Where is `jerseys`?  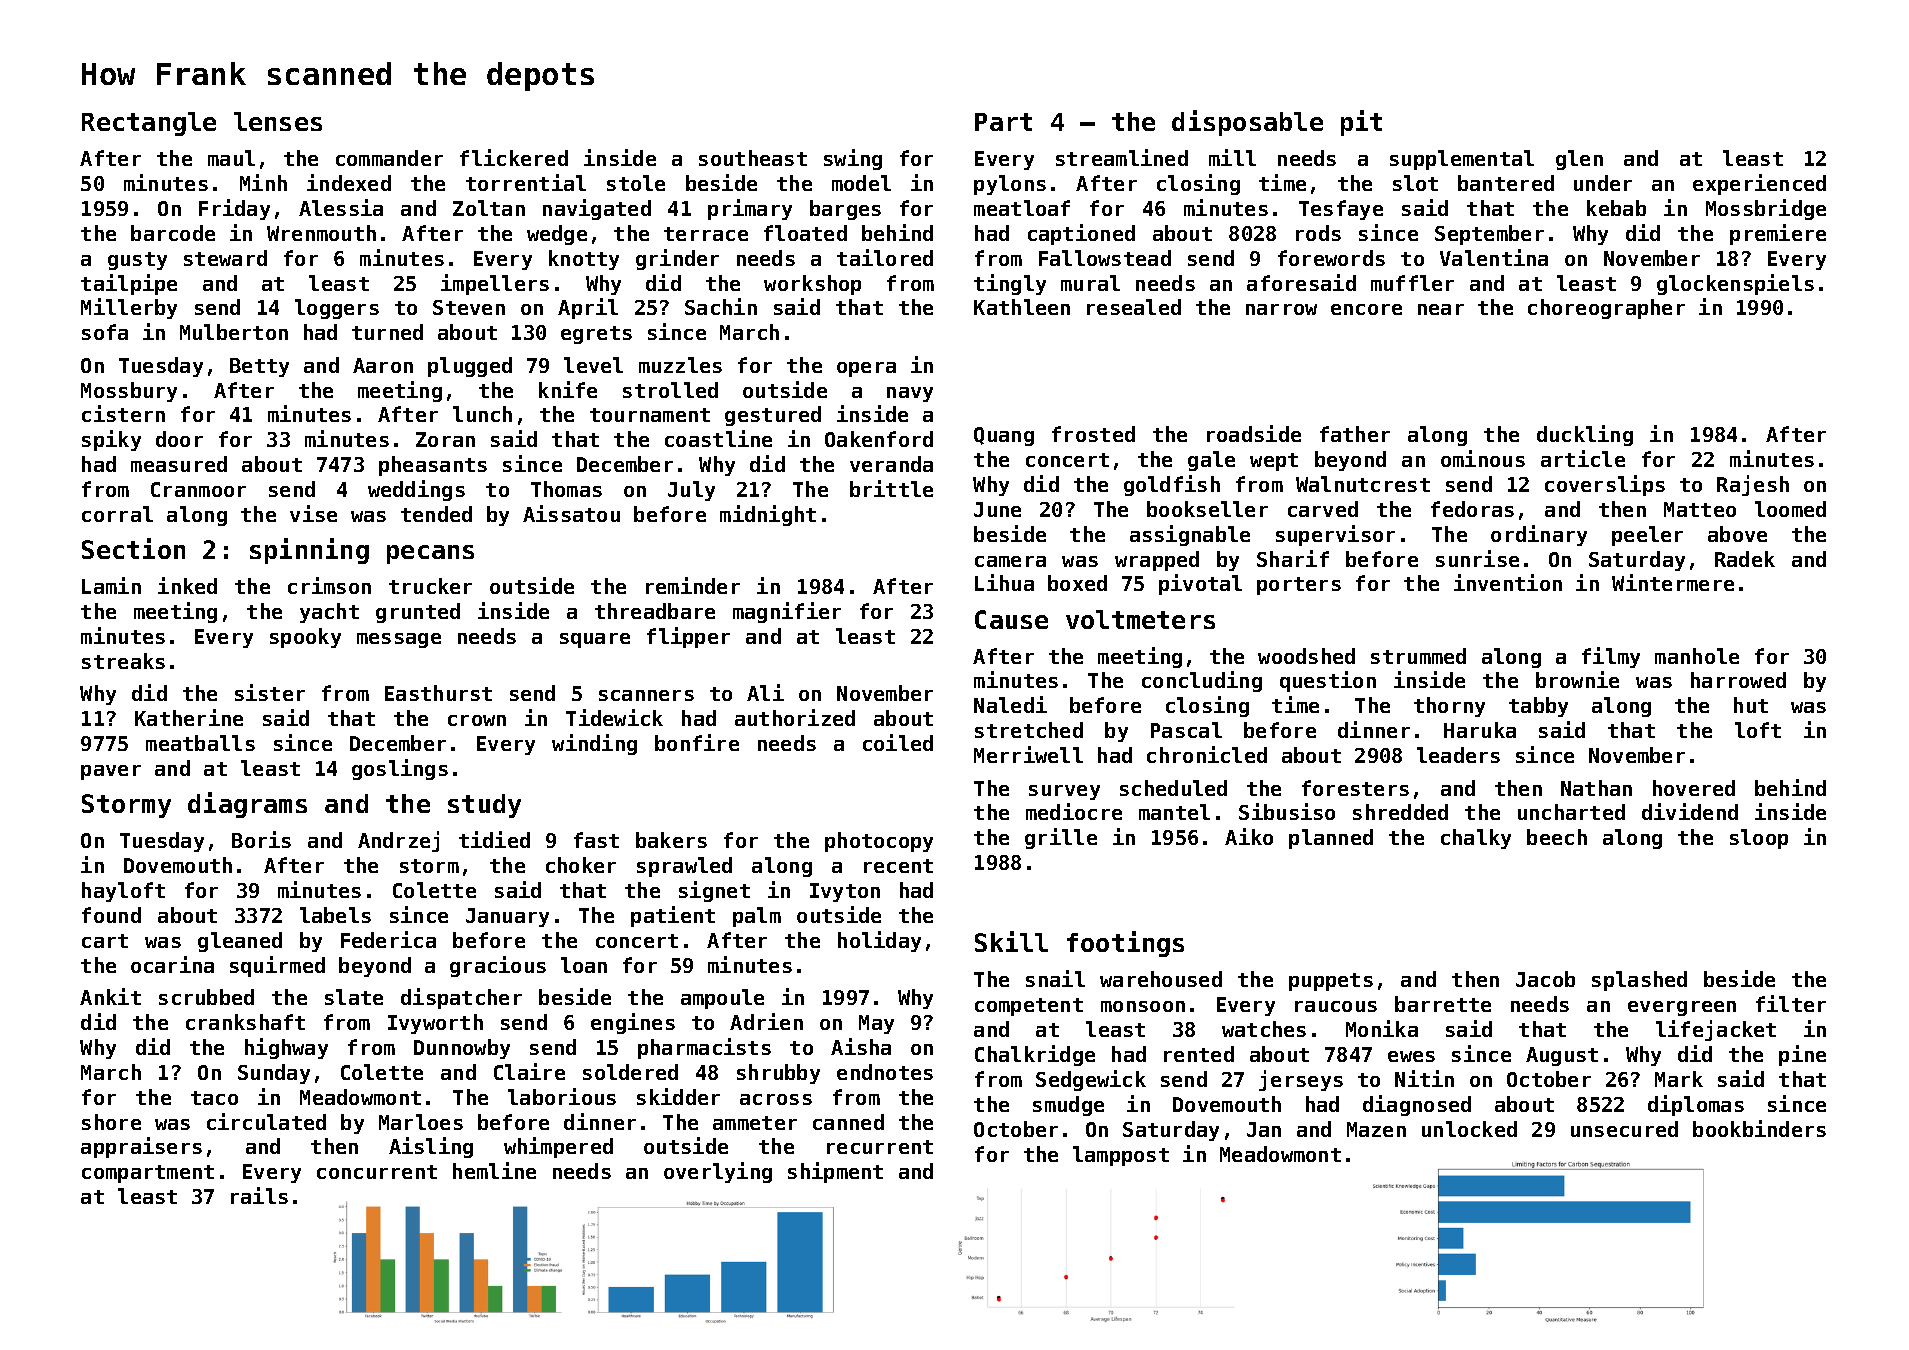
jerseys is located at coordinates (1301, 1080).
